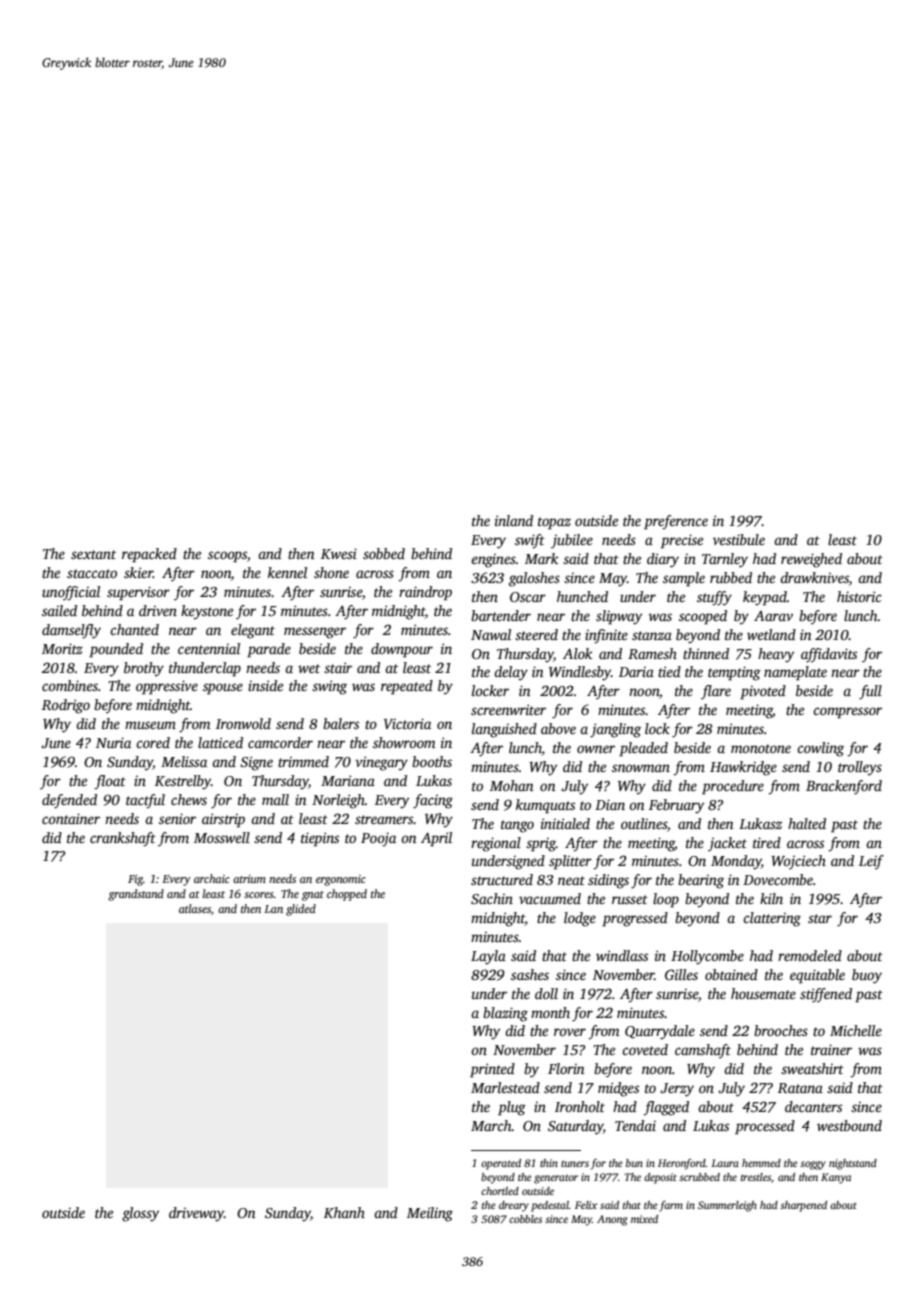  What do you see at coordinates (113, 742) in the screenshot?
I see `Nuria` at bounding box center [113, 742].
